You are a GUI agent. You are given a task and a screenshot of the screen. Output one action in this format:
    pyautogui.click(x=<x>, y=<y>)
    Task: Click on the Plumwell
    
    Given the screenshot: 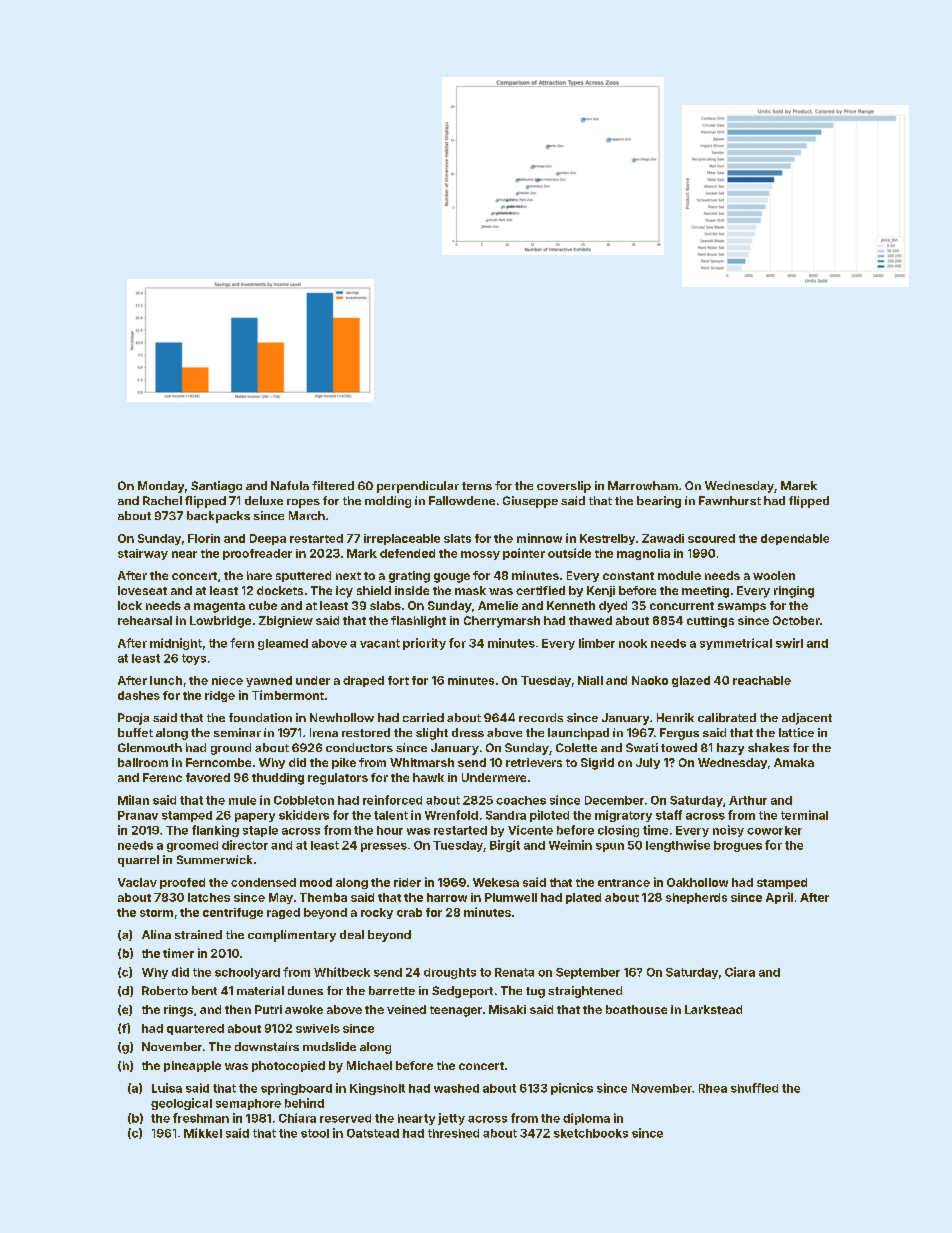 What is the action you would take?
    pyautogui.click(x=511, y=897)
